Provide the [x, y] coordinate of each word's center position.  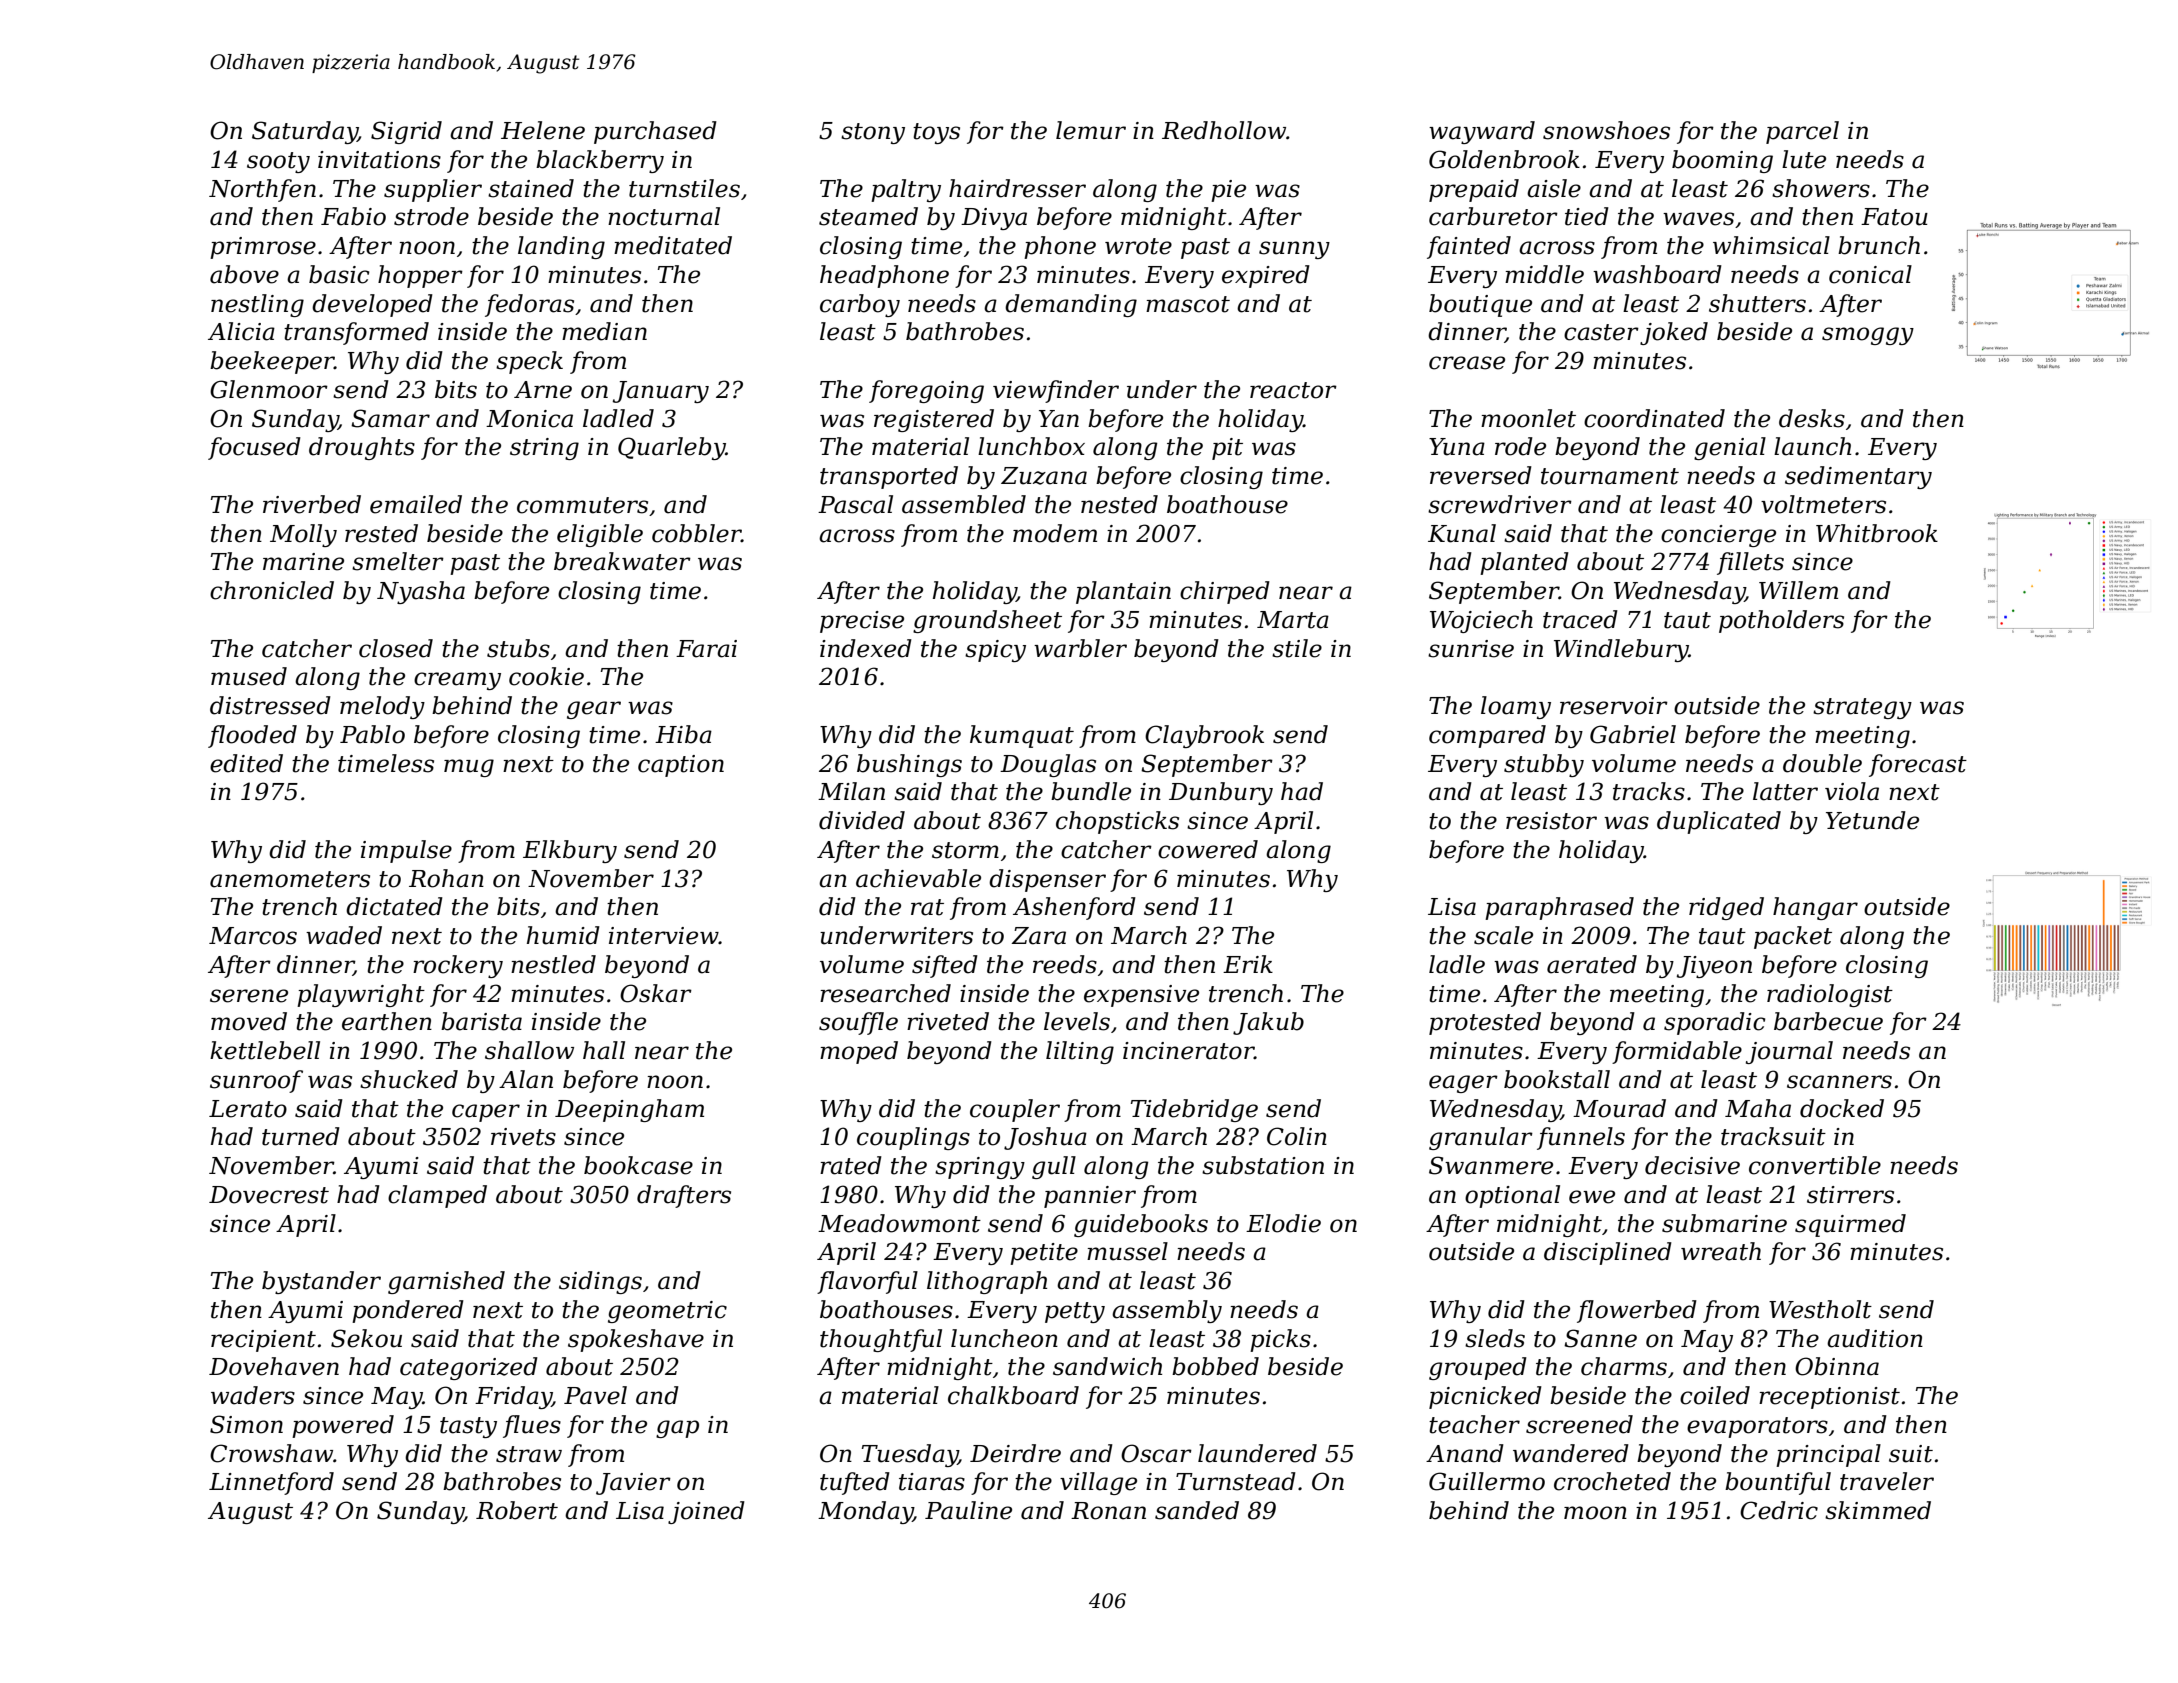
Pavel [595, 1395]
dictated [394, 906]
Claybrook [1204, 736]
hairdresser [1017, 188]
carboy [860, 305]
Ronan [1108, 1511]
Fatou [1894, 217]
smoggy [1868, 336]
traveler [1887, 1481]
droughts [362, 448]
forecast [1918, 765]
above [244, 274]
